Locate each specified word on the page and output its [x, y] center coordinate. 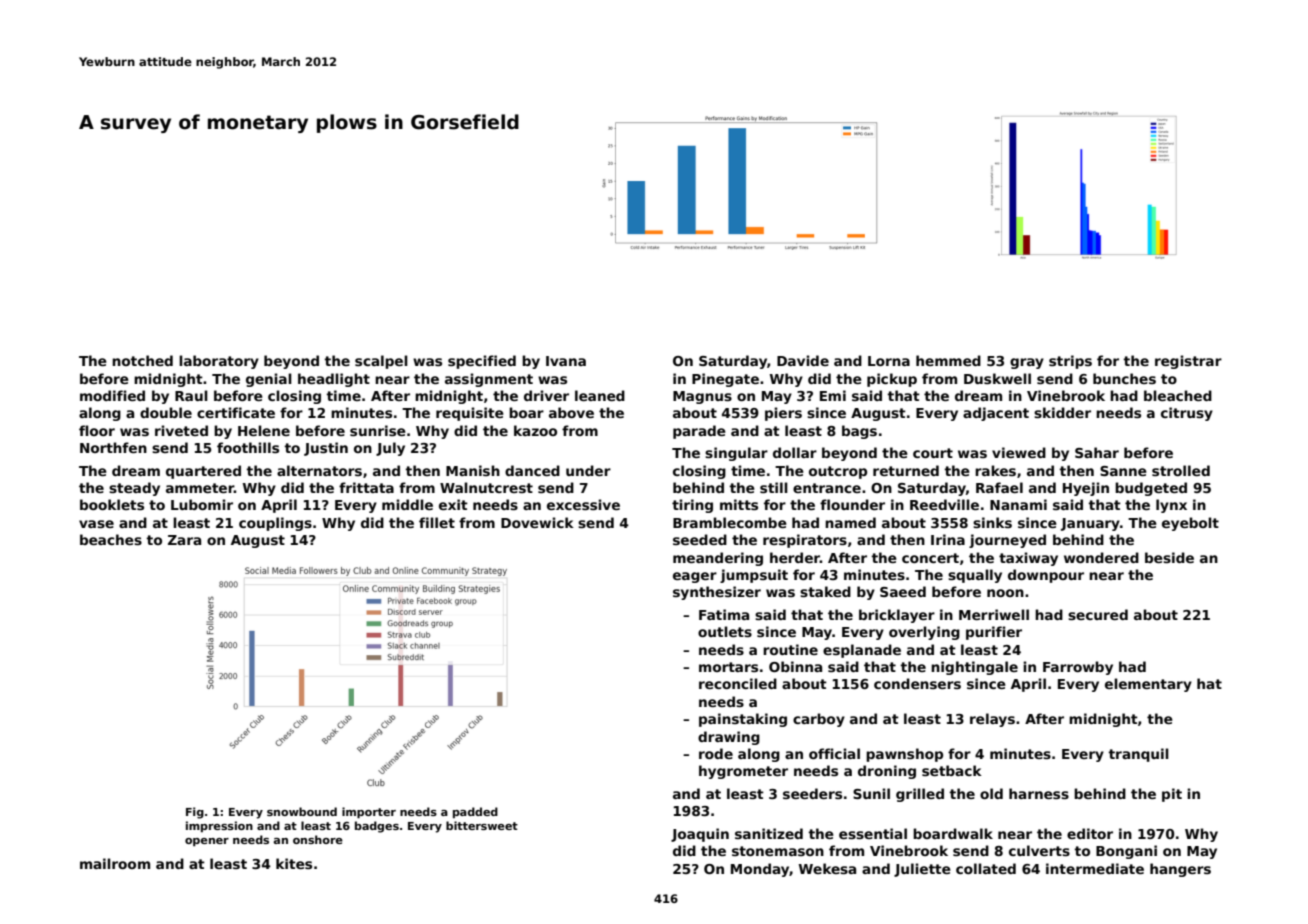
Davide [803, 360]
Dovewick [537, 522]
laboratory [219, 362]
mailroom [115, 863]
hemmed [948, 360]
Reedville [944, 504]
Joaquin [700, 835]
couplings [275, 524]
